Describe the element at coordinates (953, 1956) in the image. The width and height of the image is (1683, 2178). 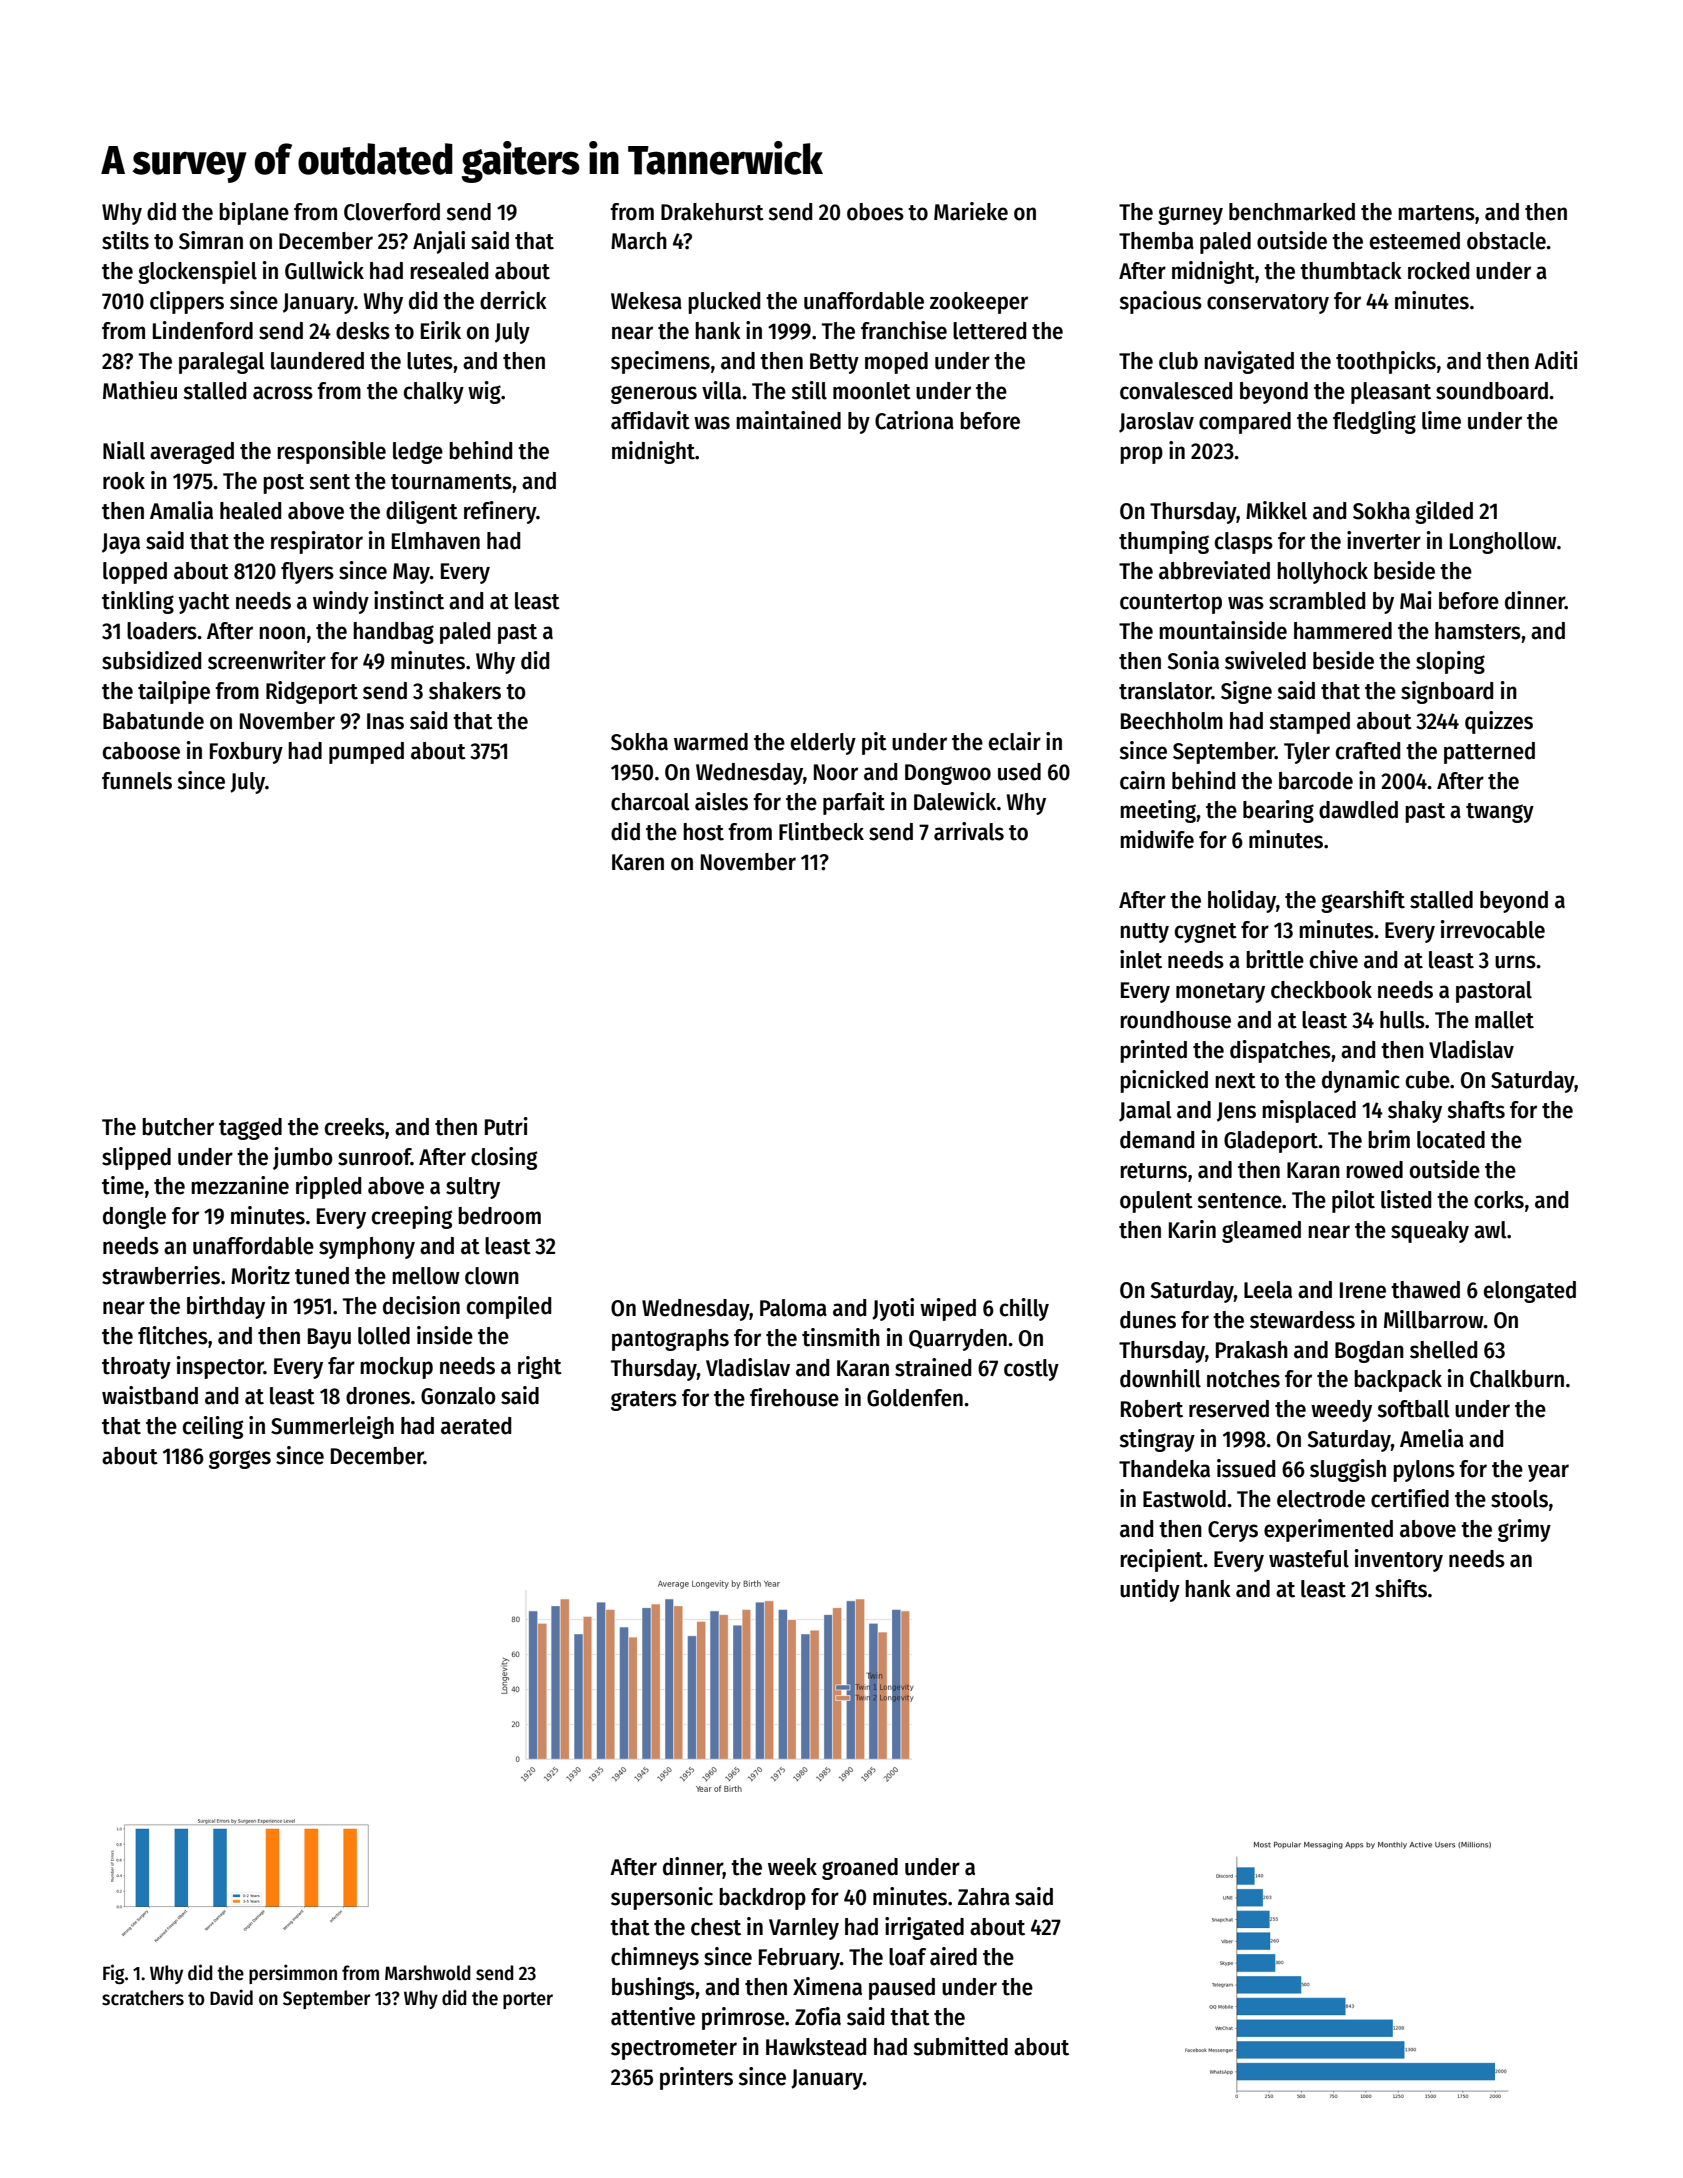
I see `aired` at that location.
